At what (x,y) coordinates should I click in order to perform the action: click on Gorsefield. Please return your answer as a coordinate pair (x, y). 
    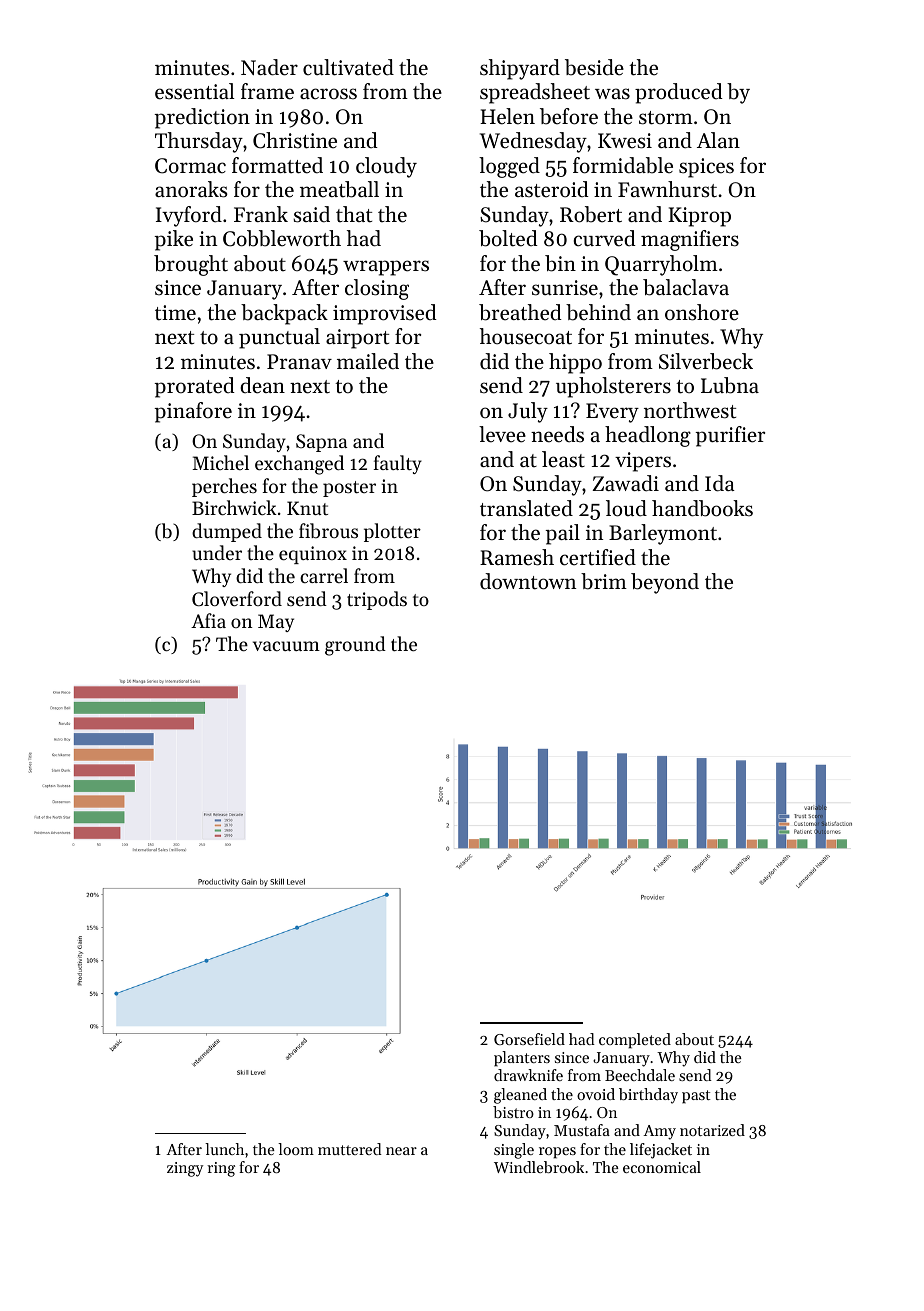
    Looking at the image, I should click on (529, 1039).
